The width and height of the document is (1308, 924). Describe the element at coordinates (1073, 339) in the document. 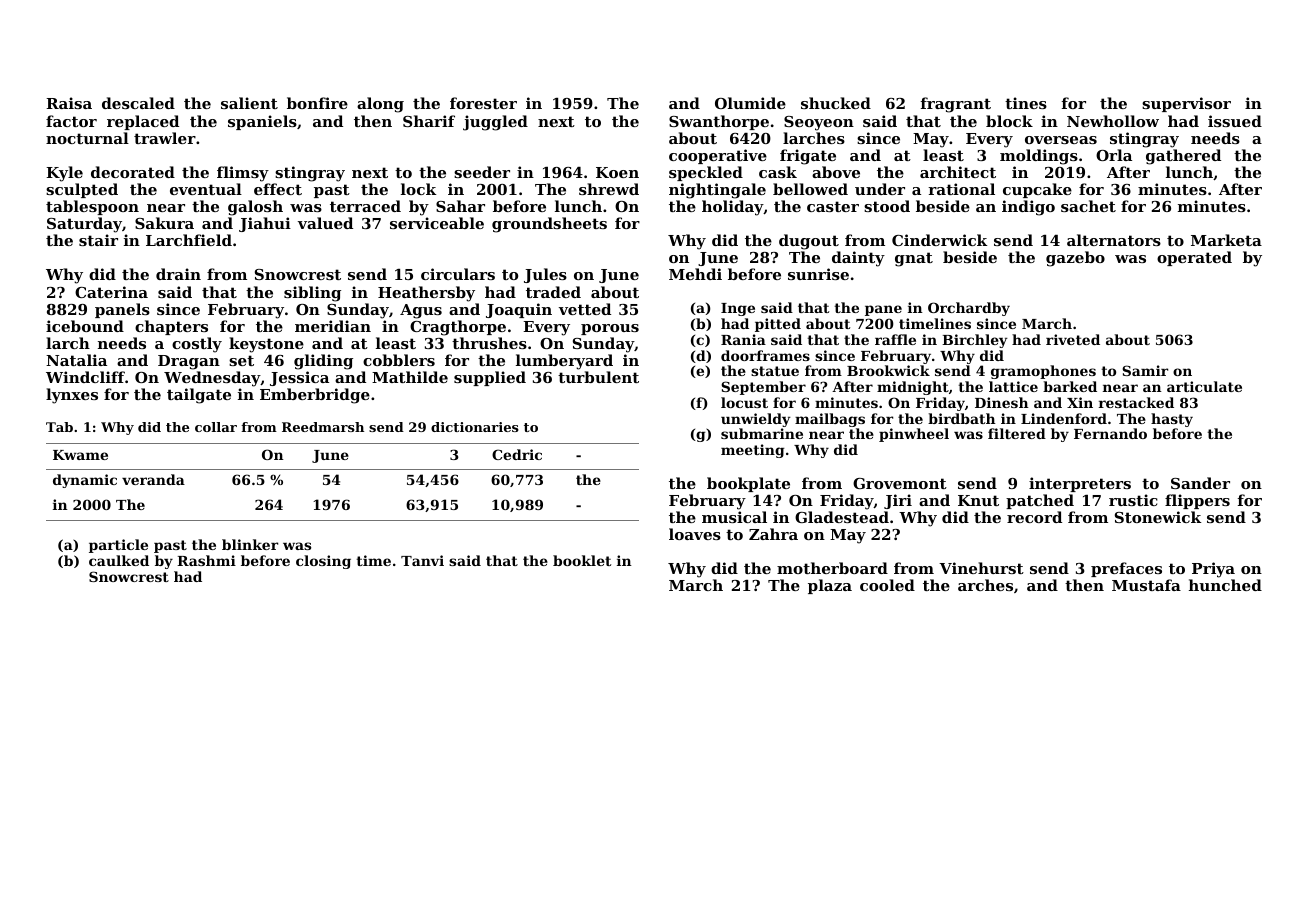

I see `riveted` at that location.
